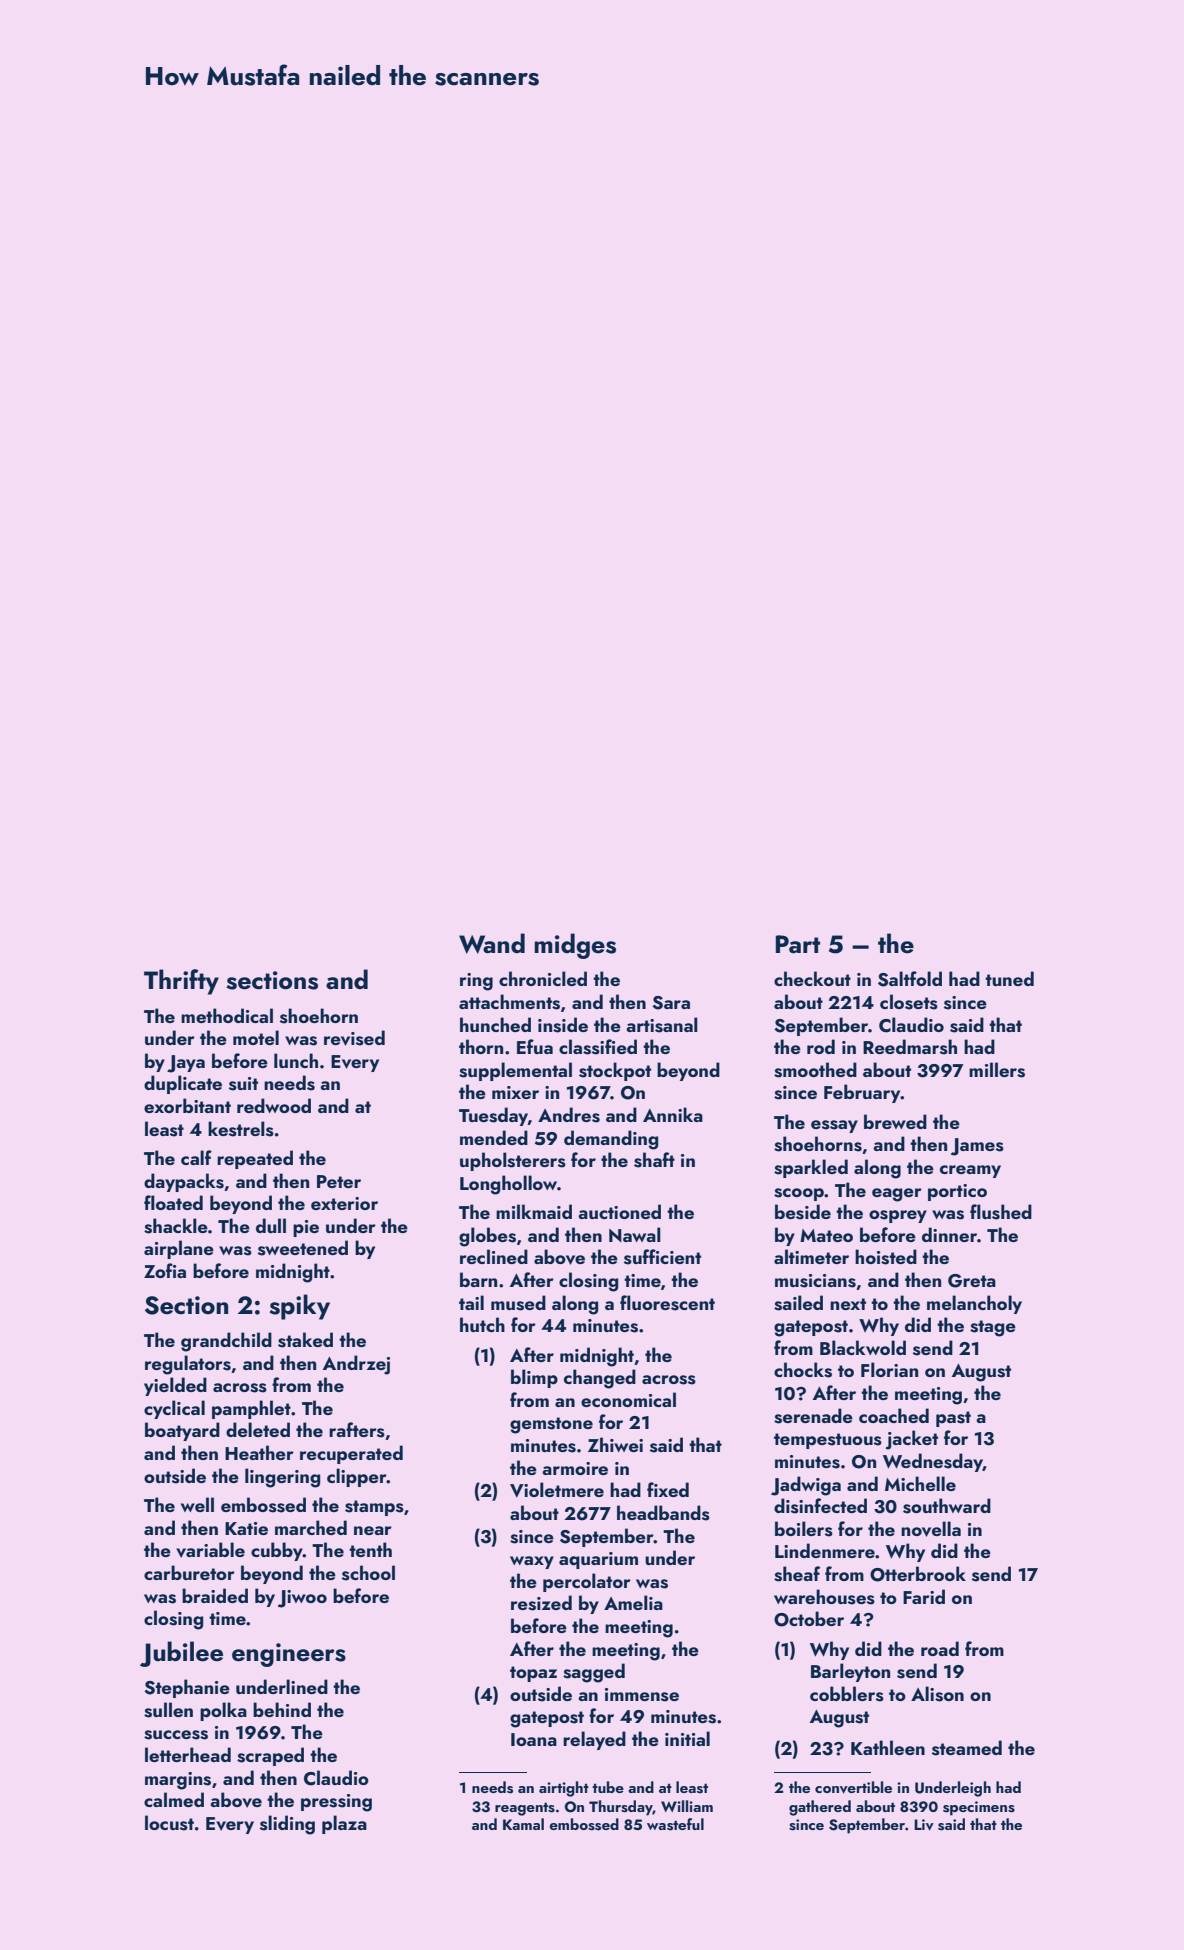 The image size is (1184, 1950). What do you see at coordinates (188, 1365) in the image?
I see `regulators` at bounding box center [188, 1365].
